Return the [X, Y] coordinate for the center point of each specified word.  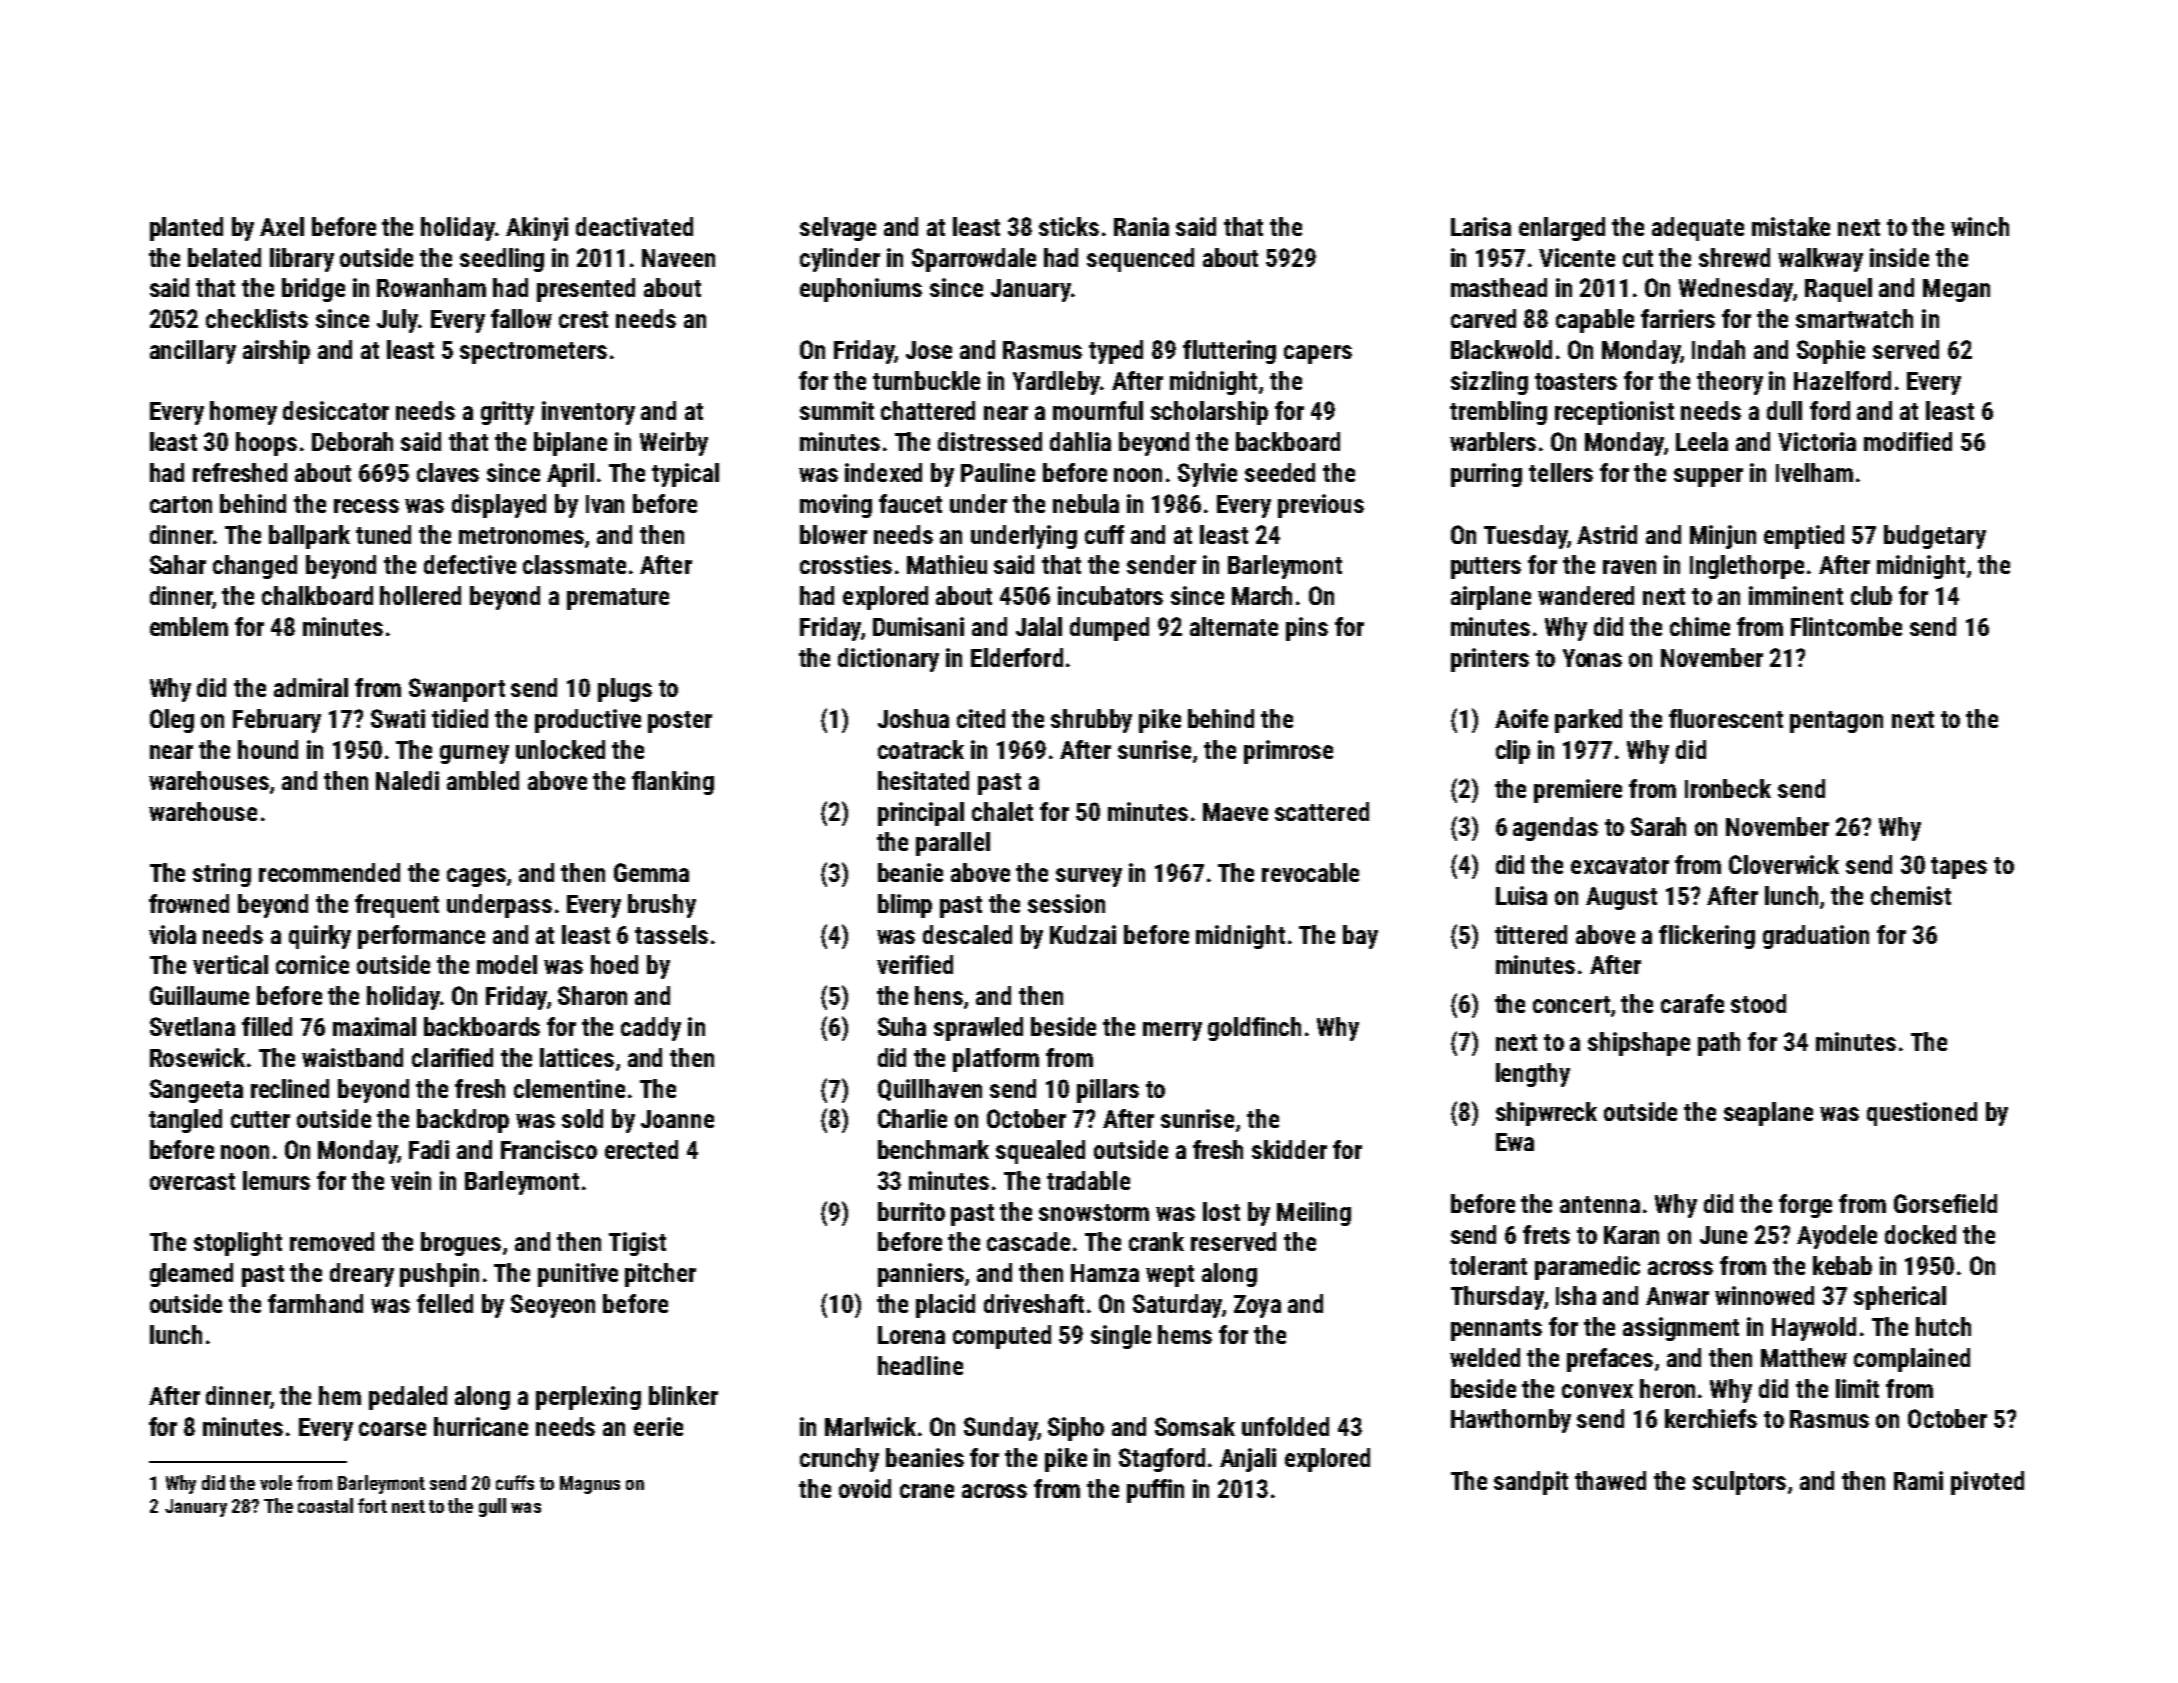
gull [492, 1507]
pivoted [1987, 1483]
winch [1980, 226]
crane [927, 1491]
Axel [282, 226]
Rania [1141, 226]
